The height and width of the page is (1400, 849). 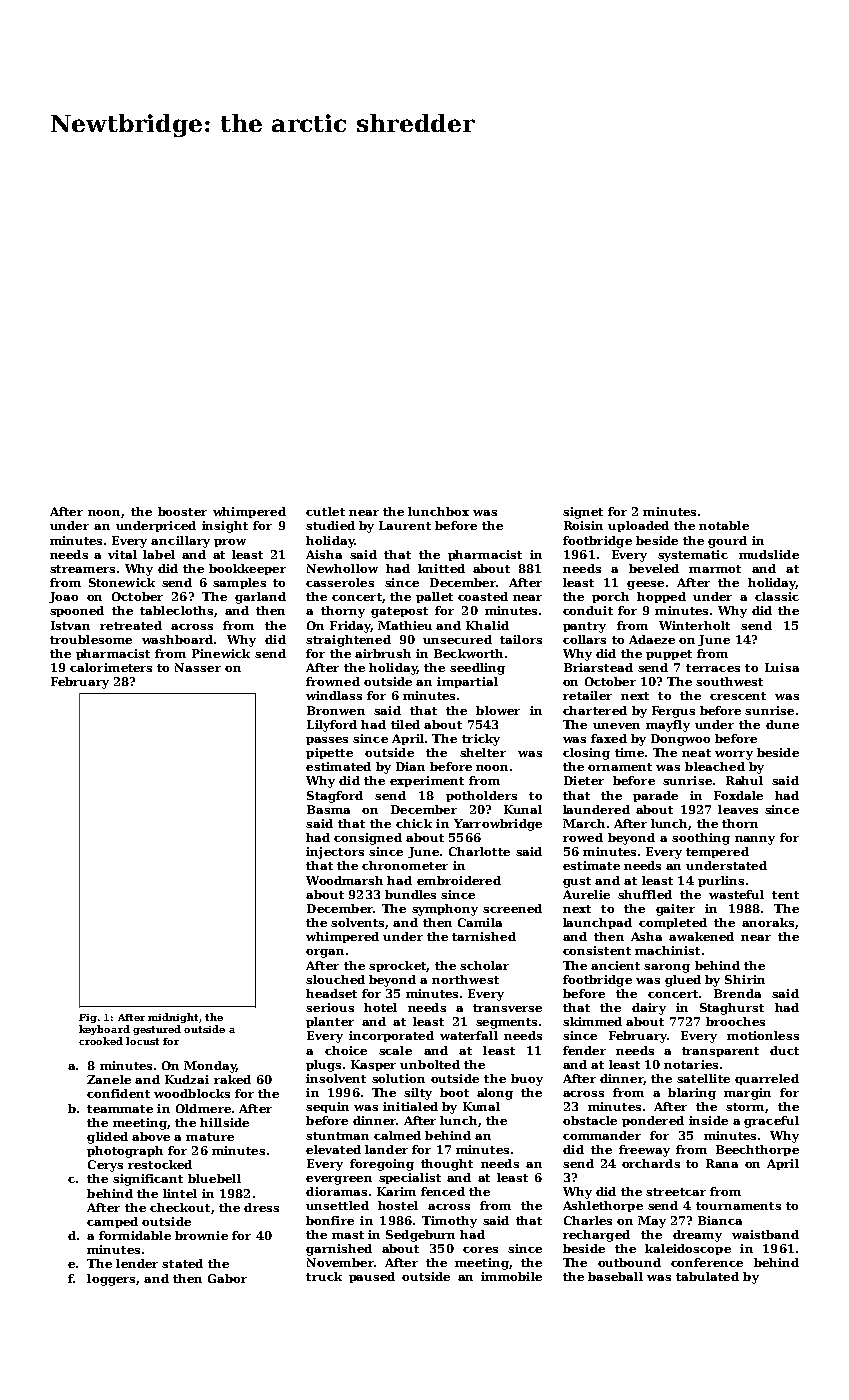 I want to click on silty, so click(x=418, y=1094).
